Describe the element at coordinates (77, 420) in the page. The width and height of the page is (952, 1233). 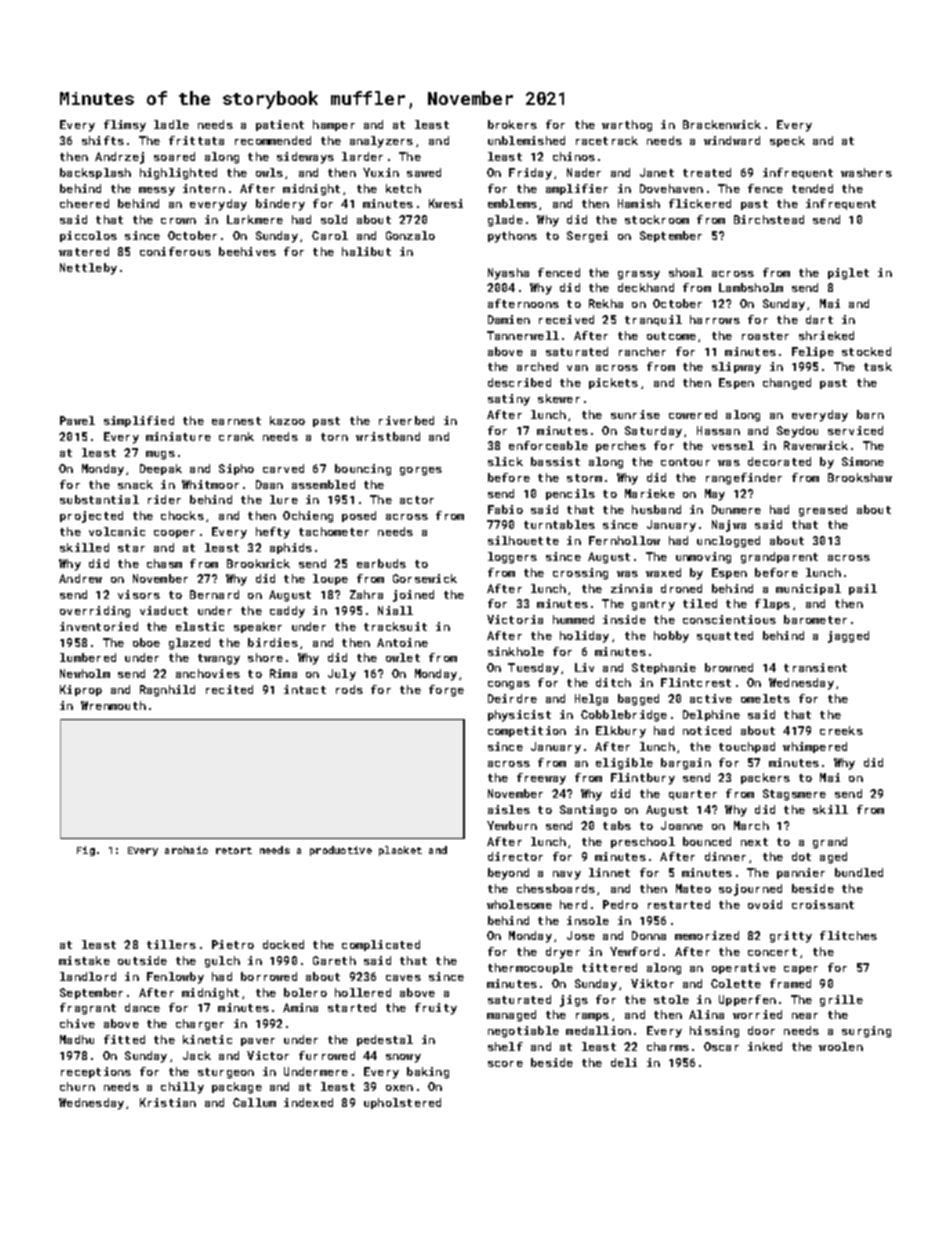
I see `Pawel` at that location.
